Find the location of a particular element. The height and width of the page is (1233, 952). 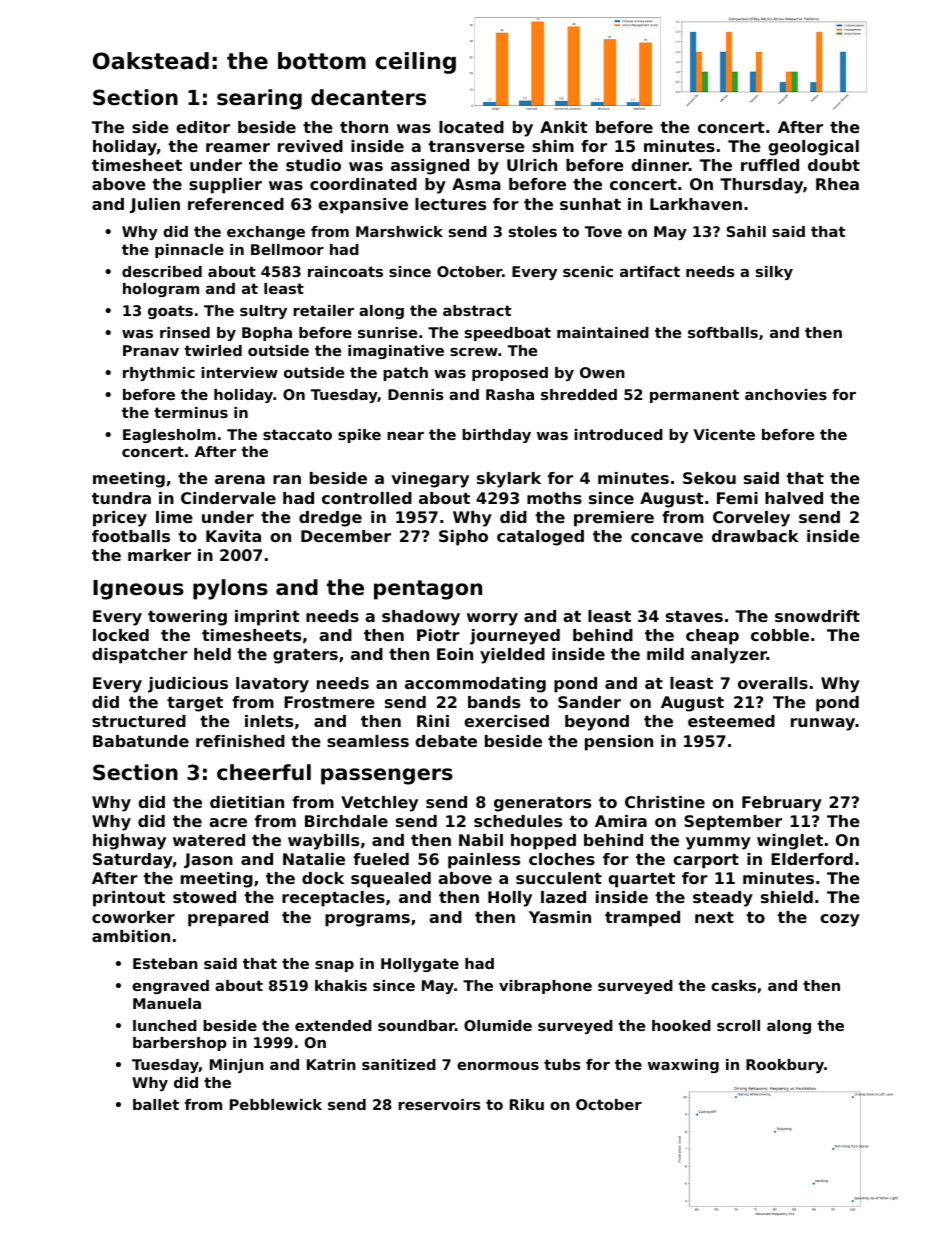

silky is located at coordinates (774, 273).
